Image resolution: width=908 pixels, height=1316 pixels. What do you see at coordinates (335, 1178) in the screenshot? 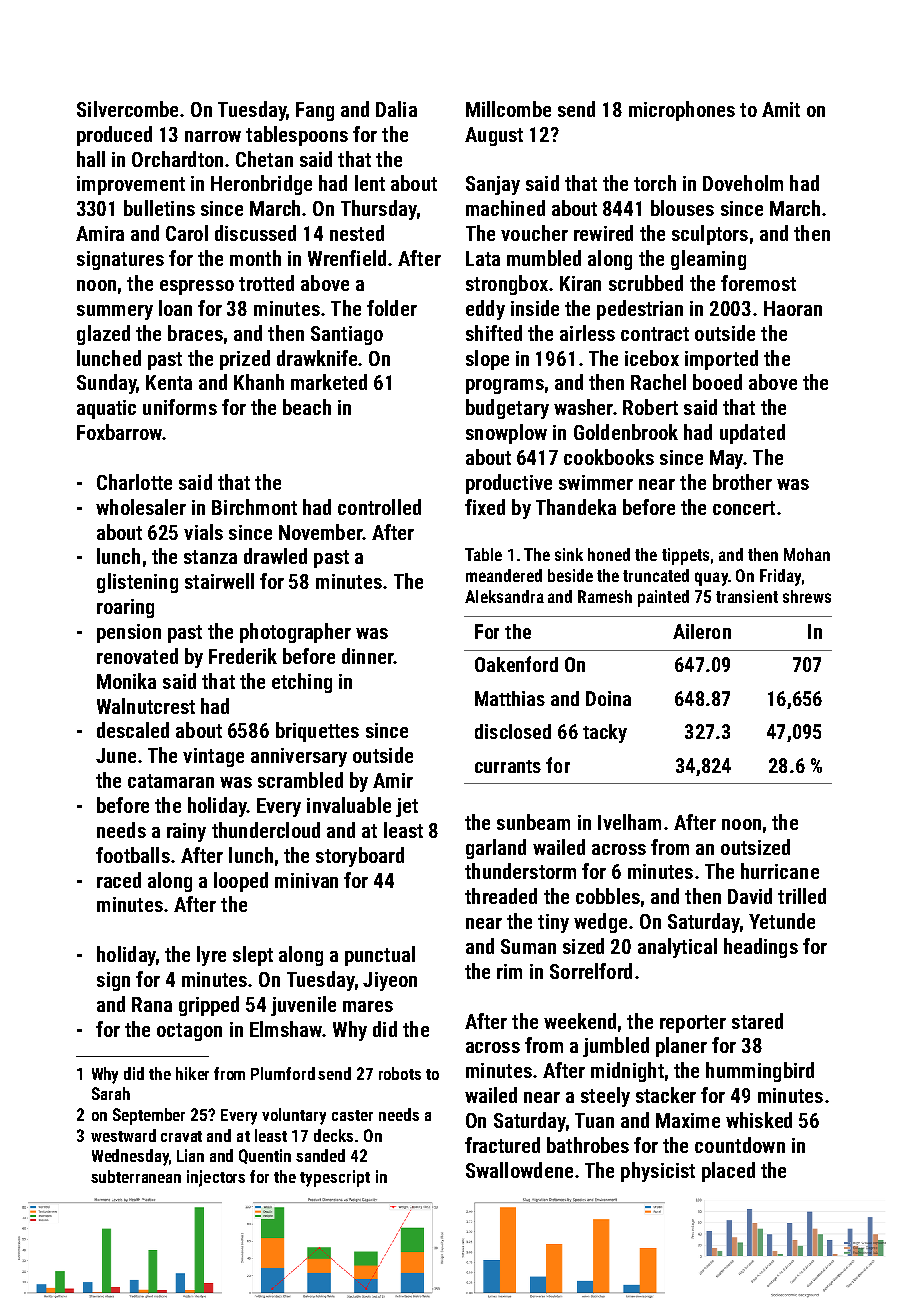
I see `typescript` at bounding box center [335, 1178].
